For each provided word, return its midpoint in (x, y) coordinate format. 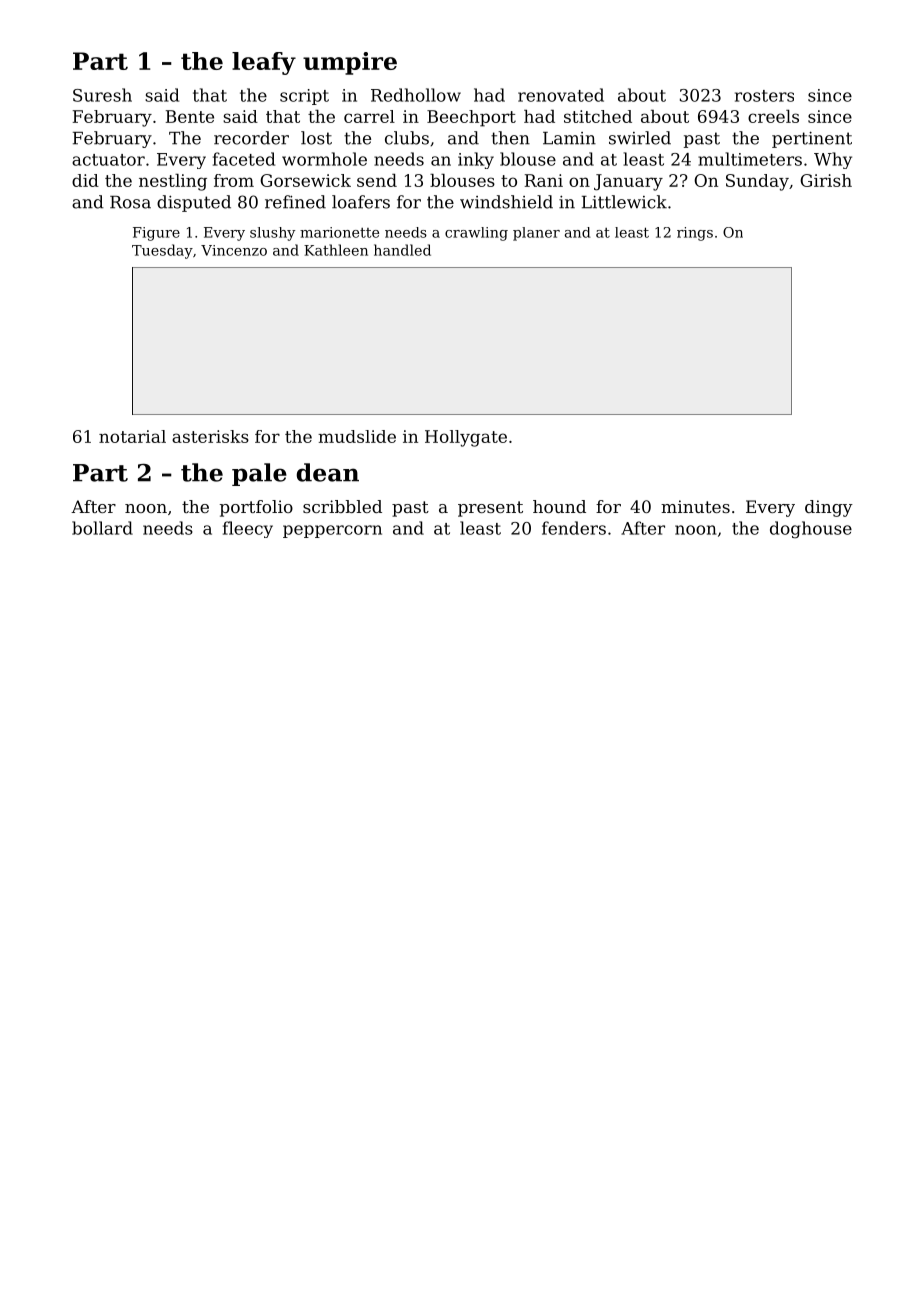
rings (695, 234)
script (304, 97)
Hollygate (466, 438)
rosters (764, 96)
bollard (102, 528)
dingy (829, 508)
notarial (132, 436)
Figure (156, 234)
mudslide (357, 436)
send (377, 180)
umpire (350, 63)
